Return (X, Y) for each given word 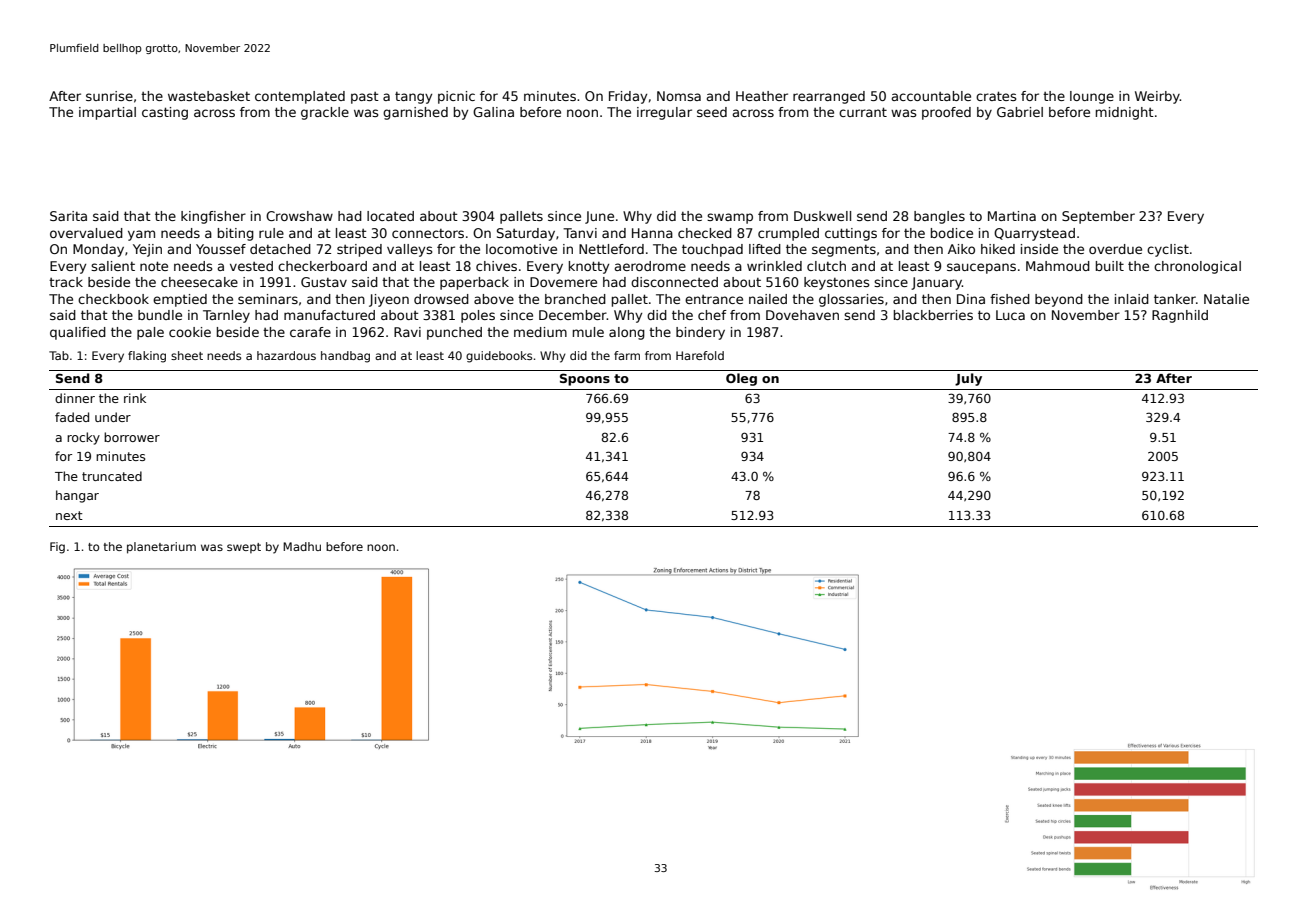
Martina (1012, 216)
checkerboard (322, 266)
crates (996, 96)
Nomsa (679, 96)
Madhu (302, 546)
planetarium (161, 548)
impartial (107, 113)
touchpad (712, 250)
